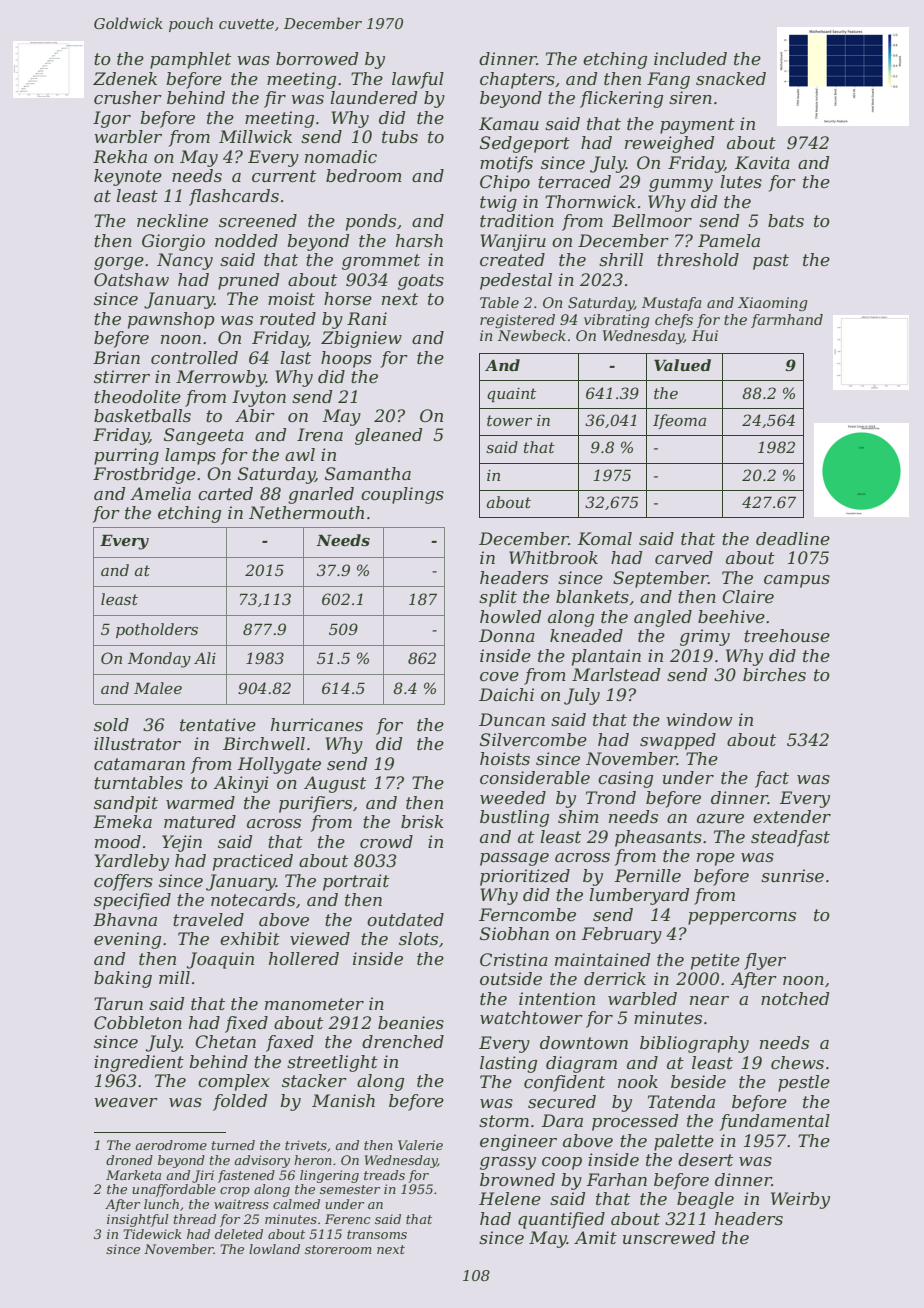  I want to click on potholders, so click(157, 630).
